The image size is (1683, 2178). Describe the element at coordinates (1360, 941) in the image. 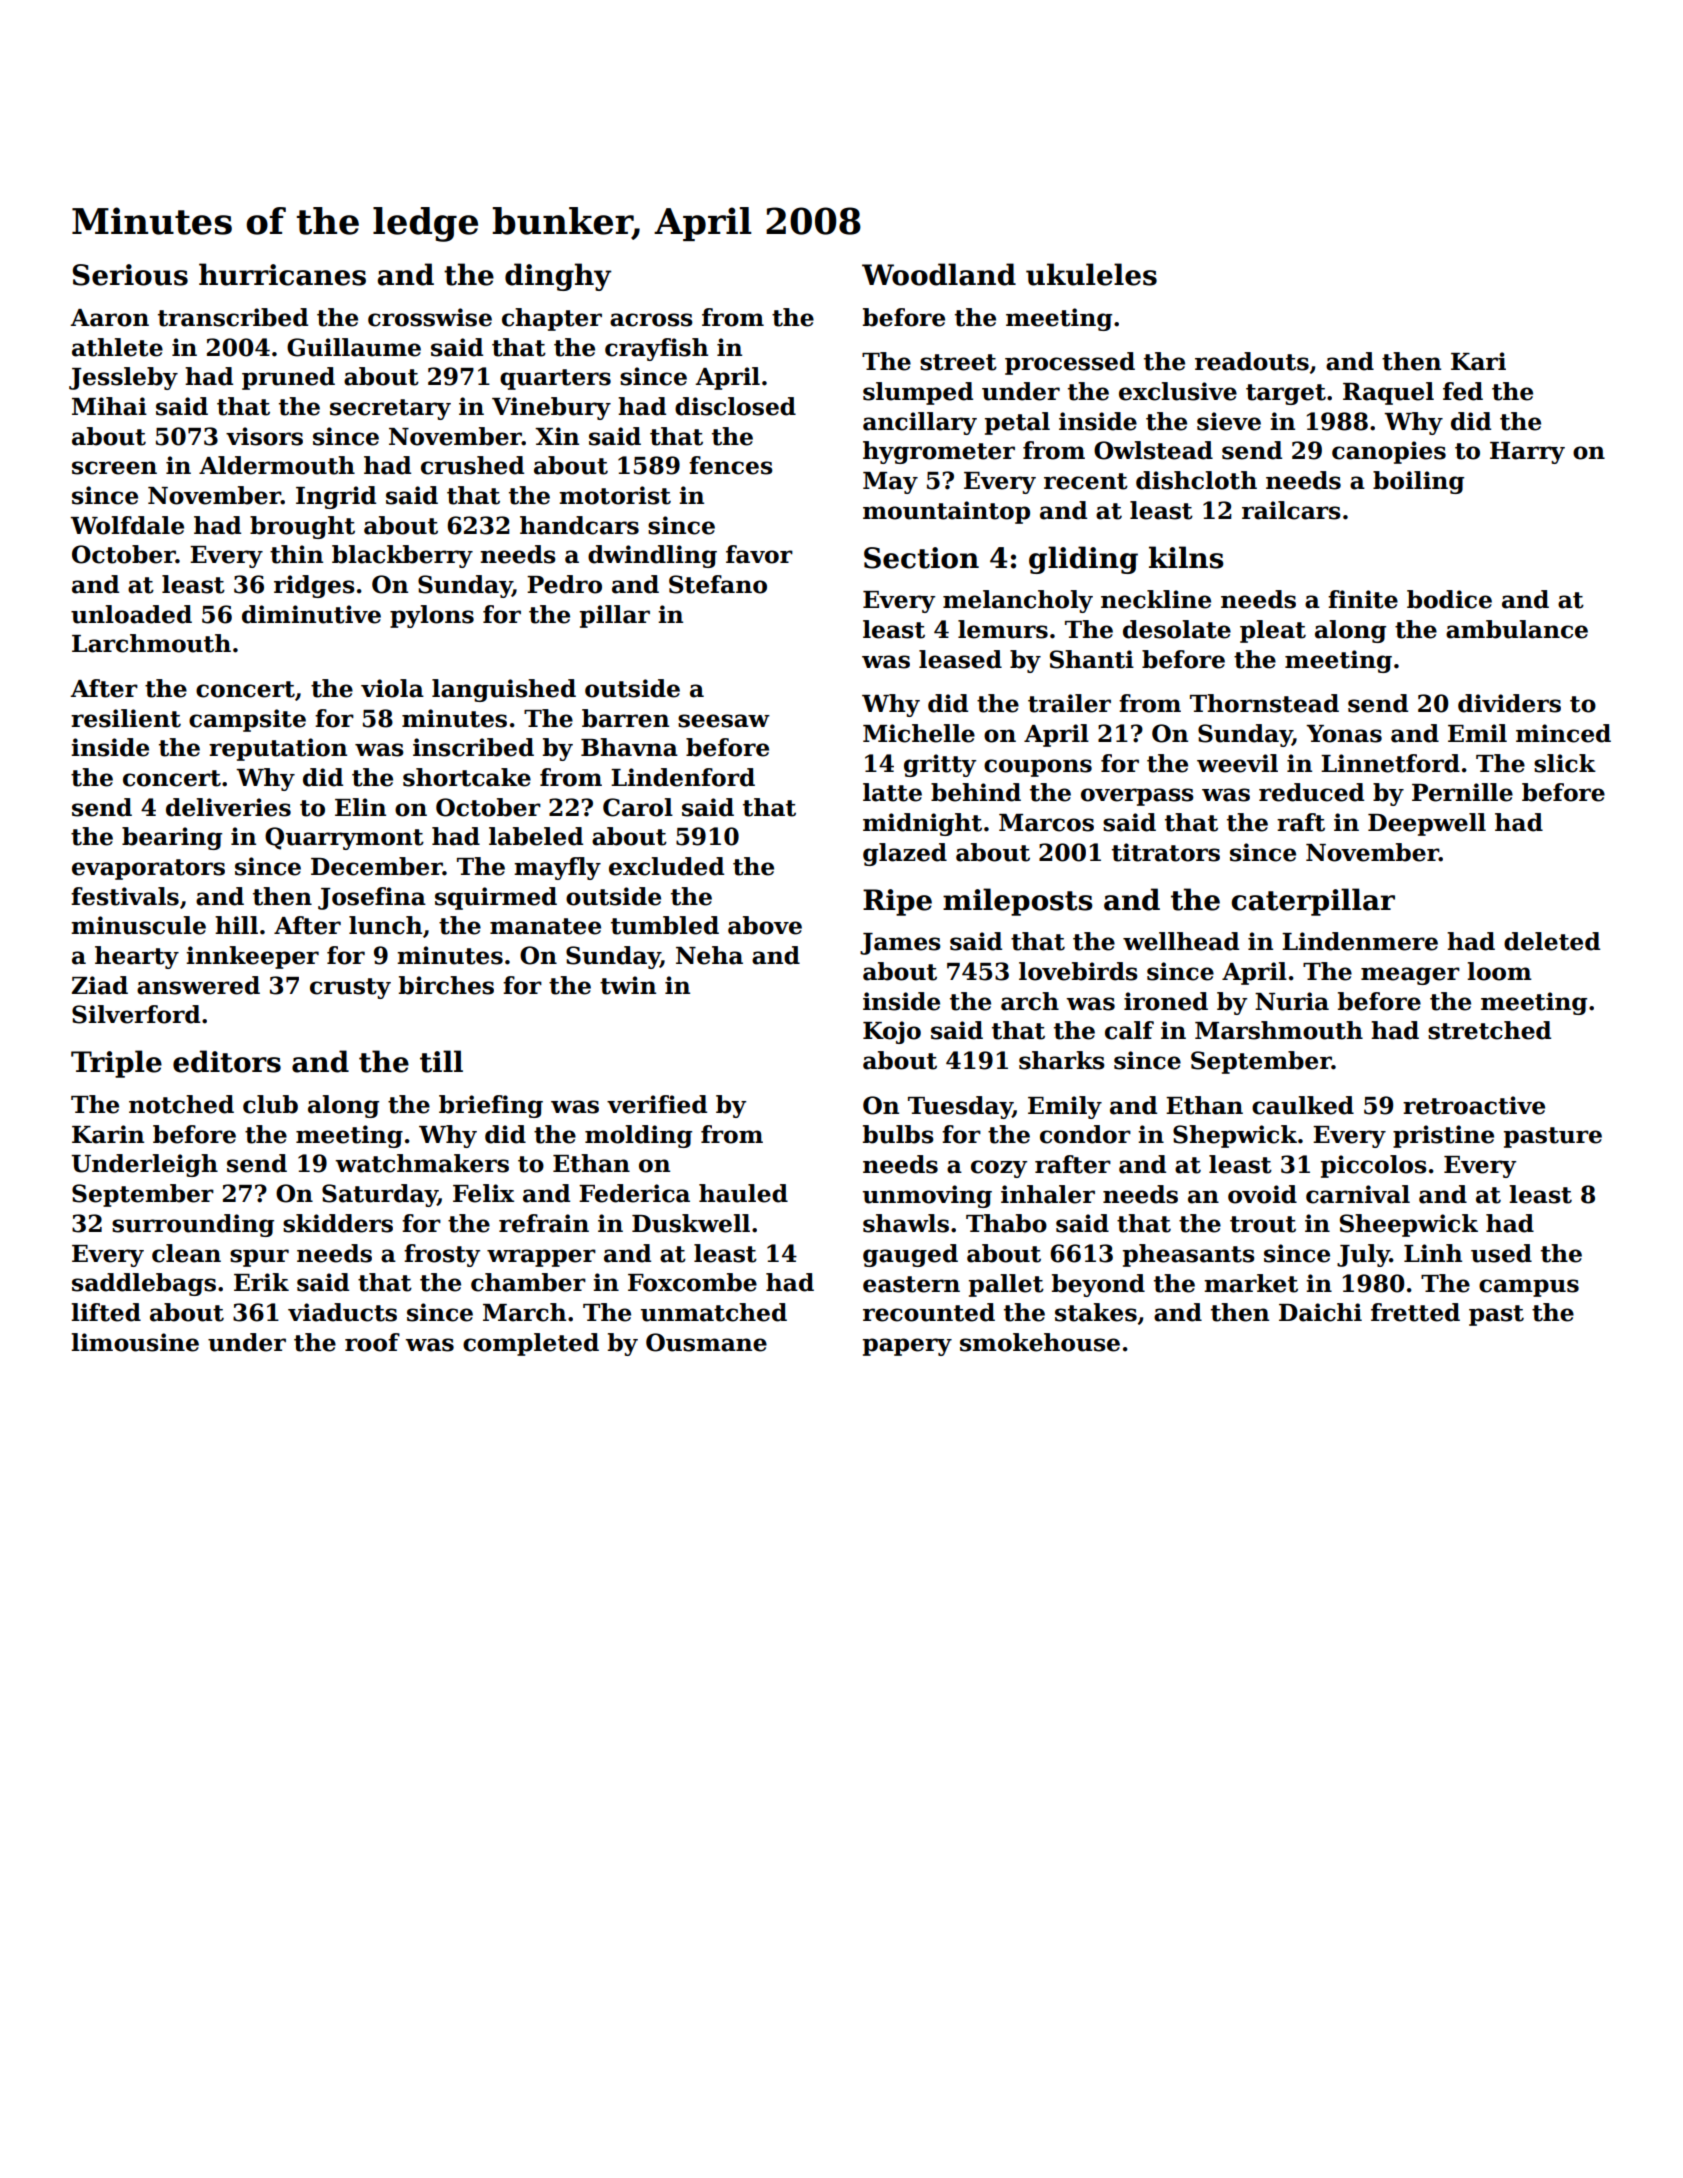

I see `Lindenmere` at that location.
